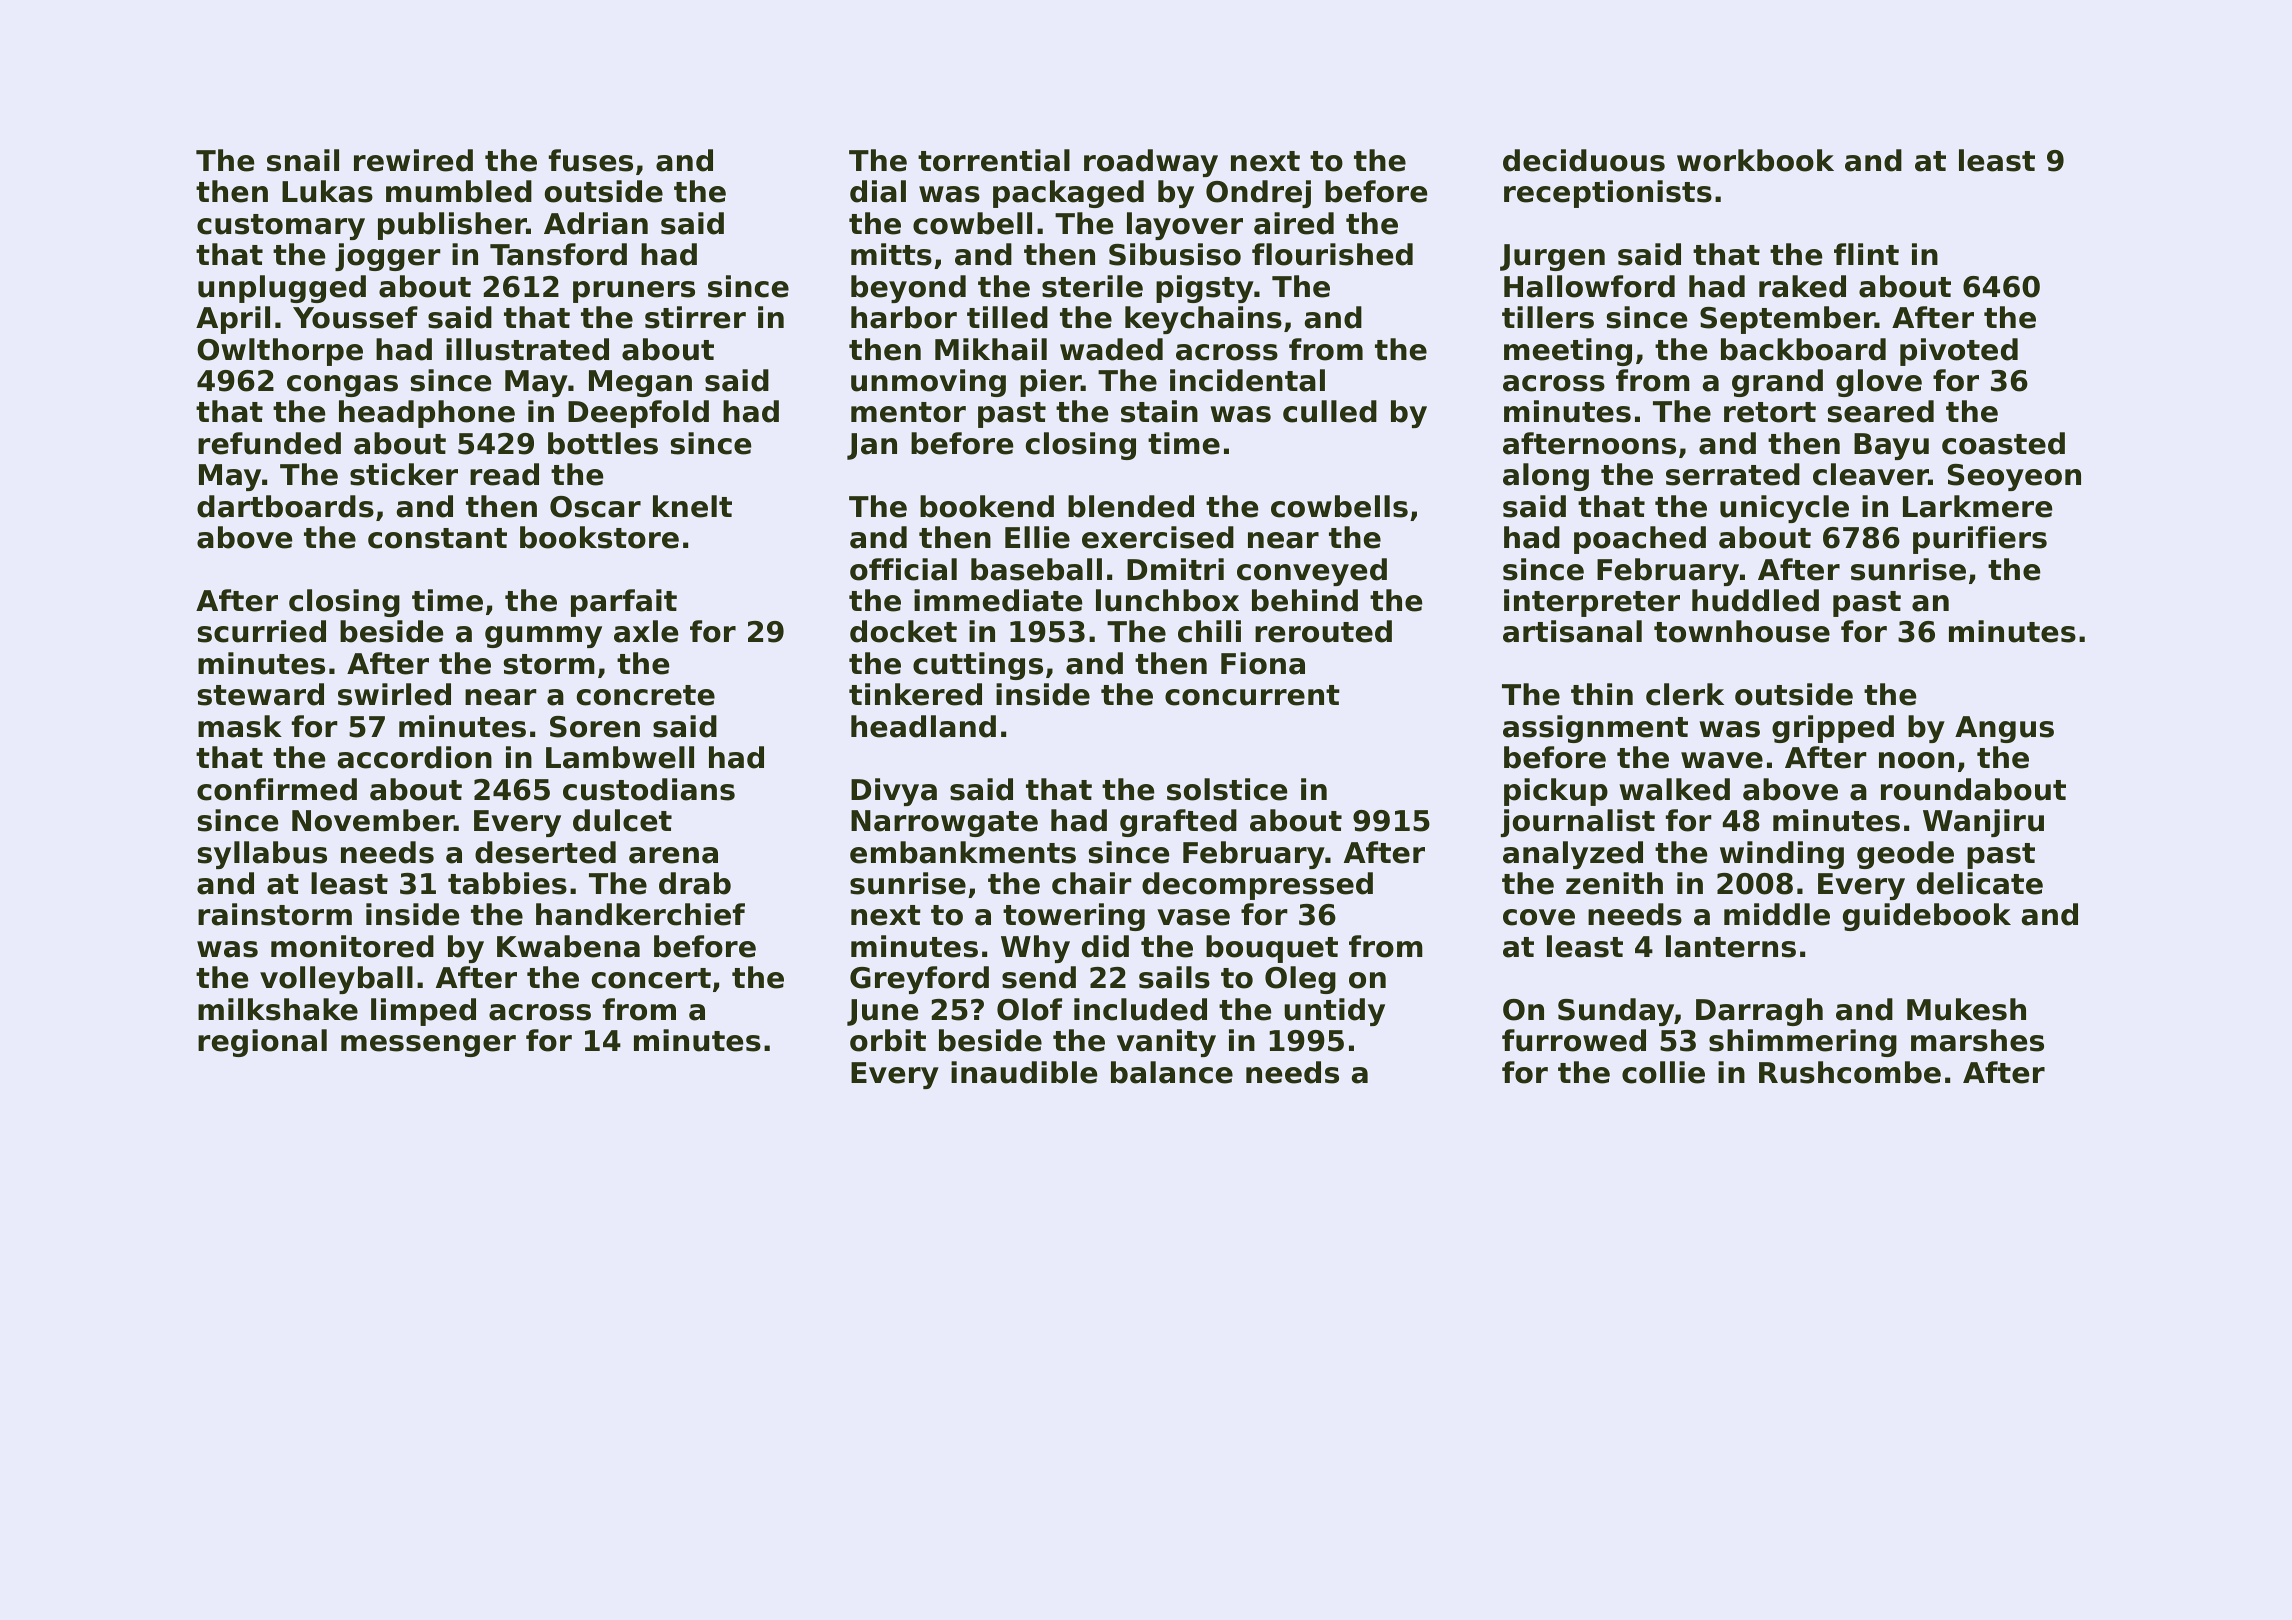 This page has width=2292, height=1620. What do you see at coordinates (262, 1043) in the page?
I see `regional` at bounding box center [262, 1043].
